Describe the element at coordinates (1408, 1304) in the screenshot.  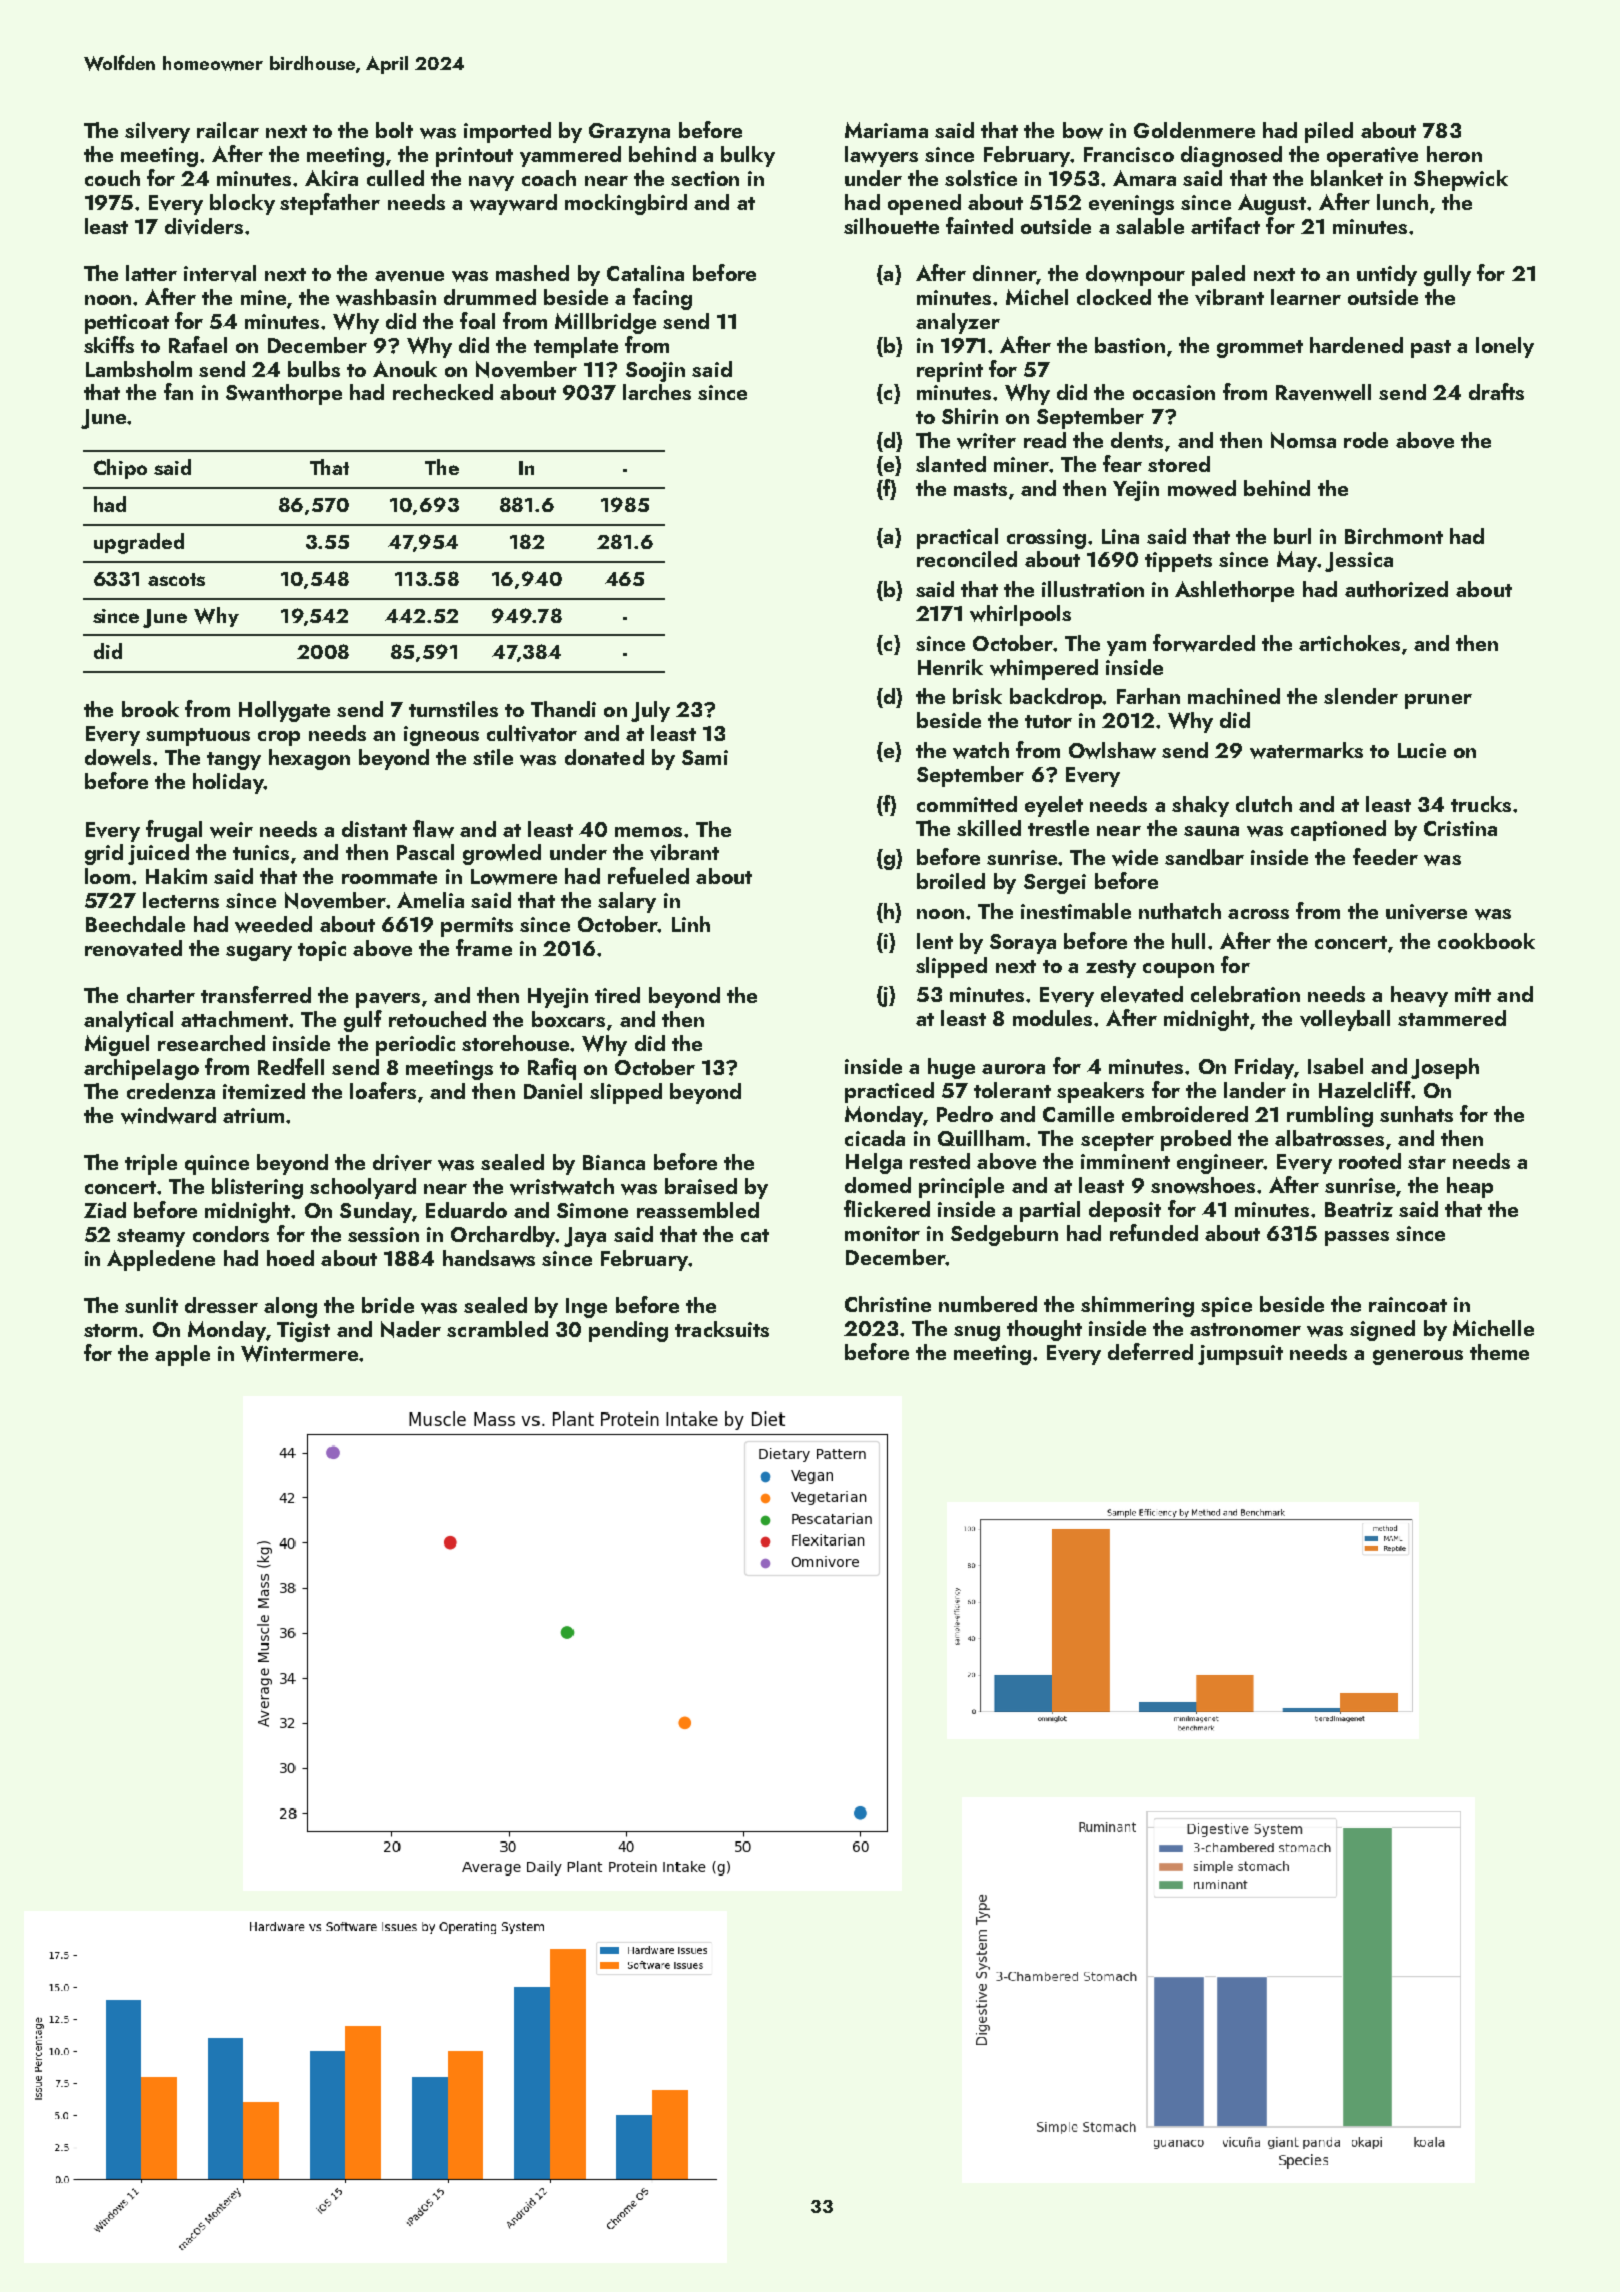
I see `raincoat` at that location.
